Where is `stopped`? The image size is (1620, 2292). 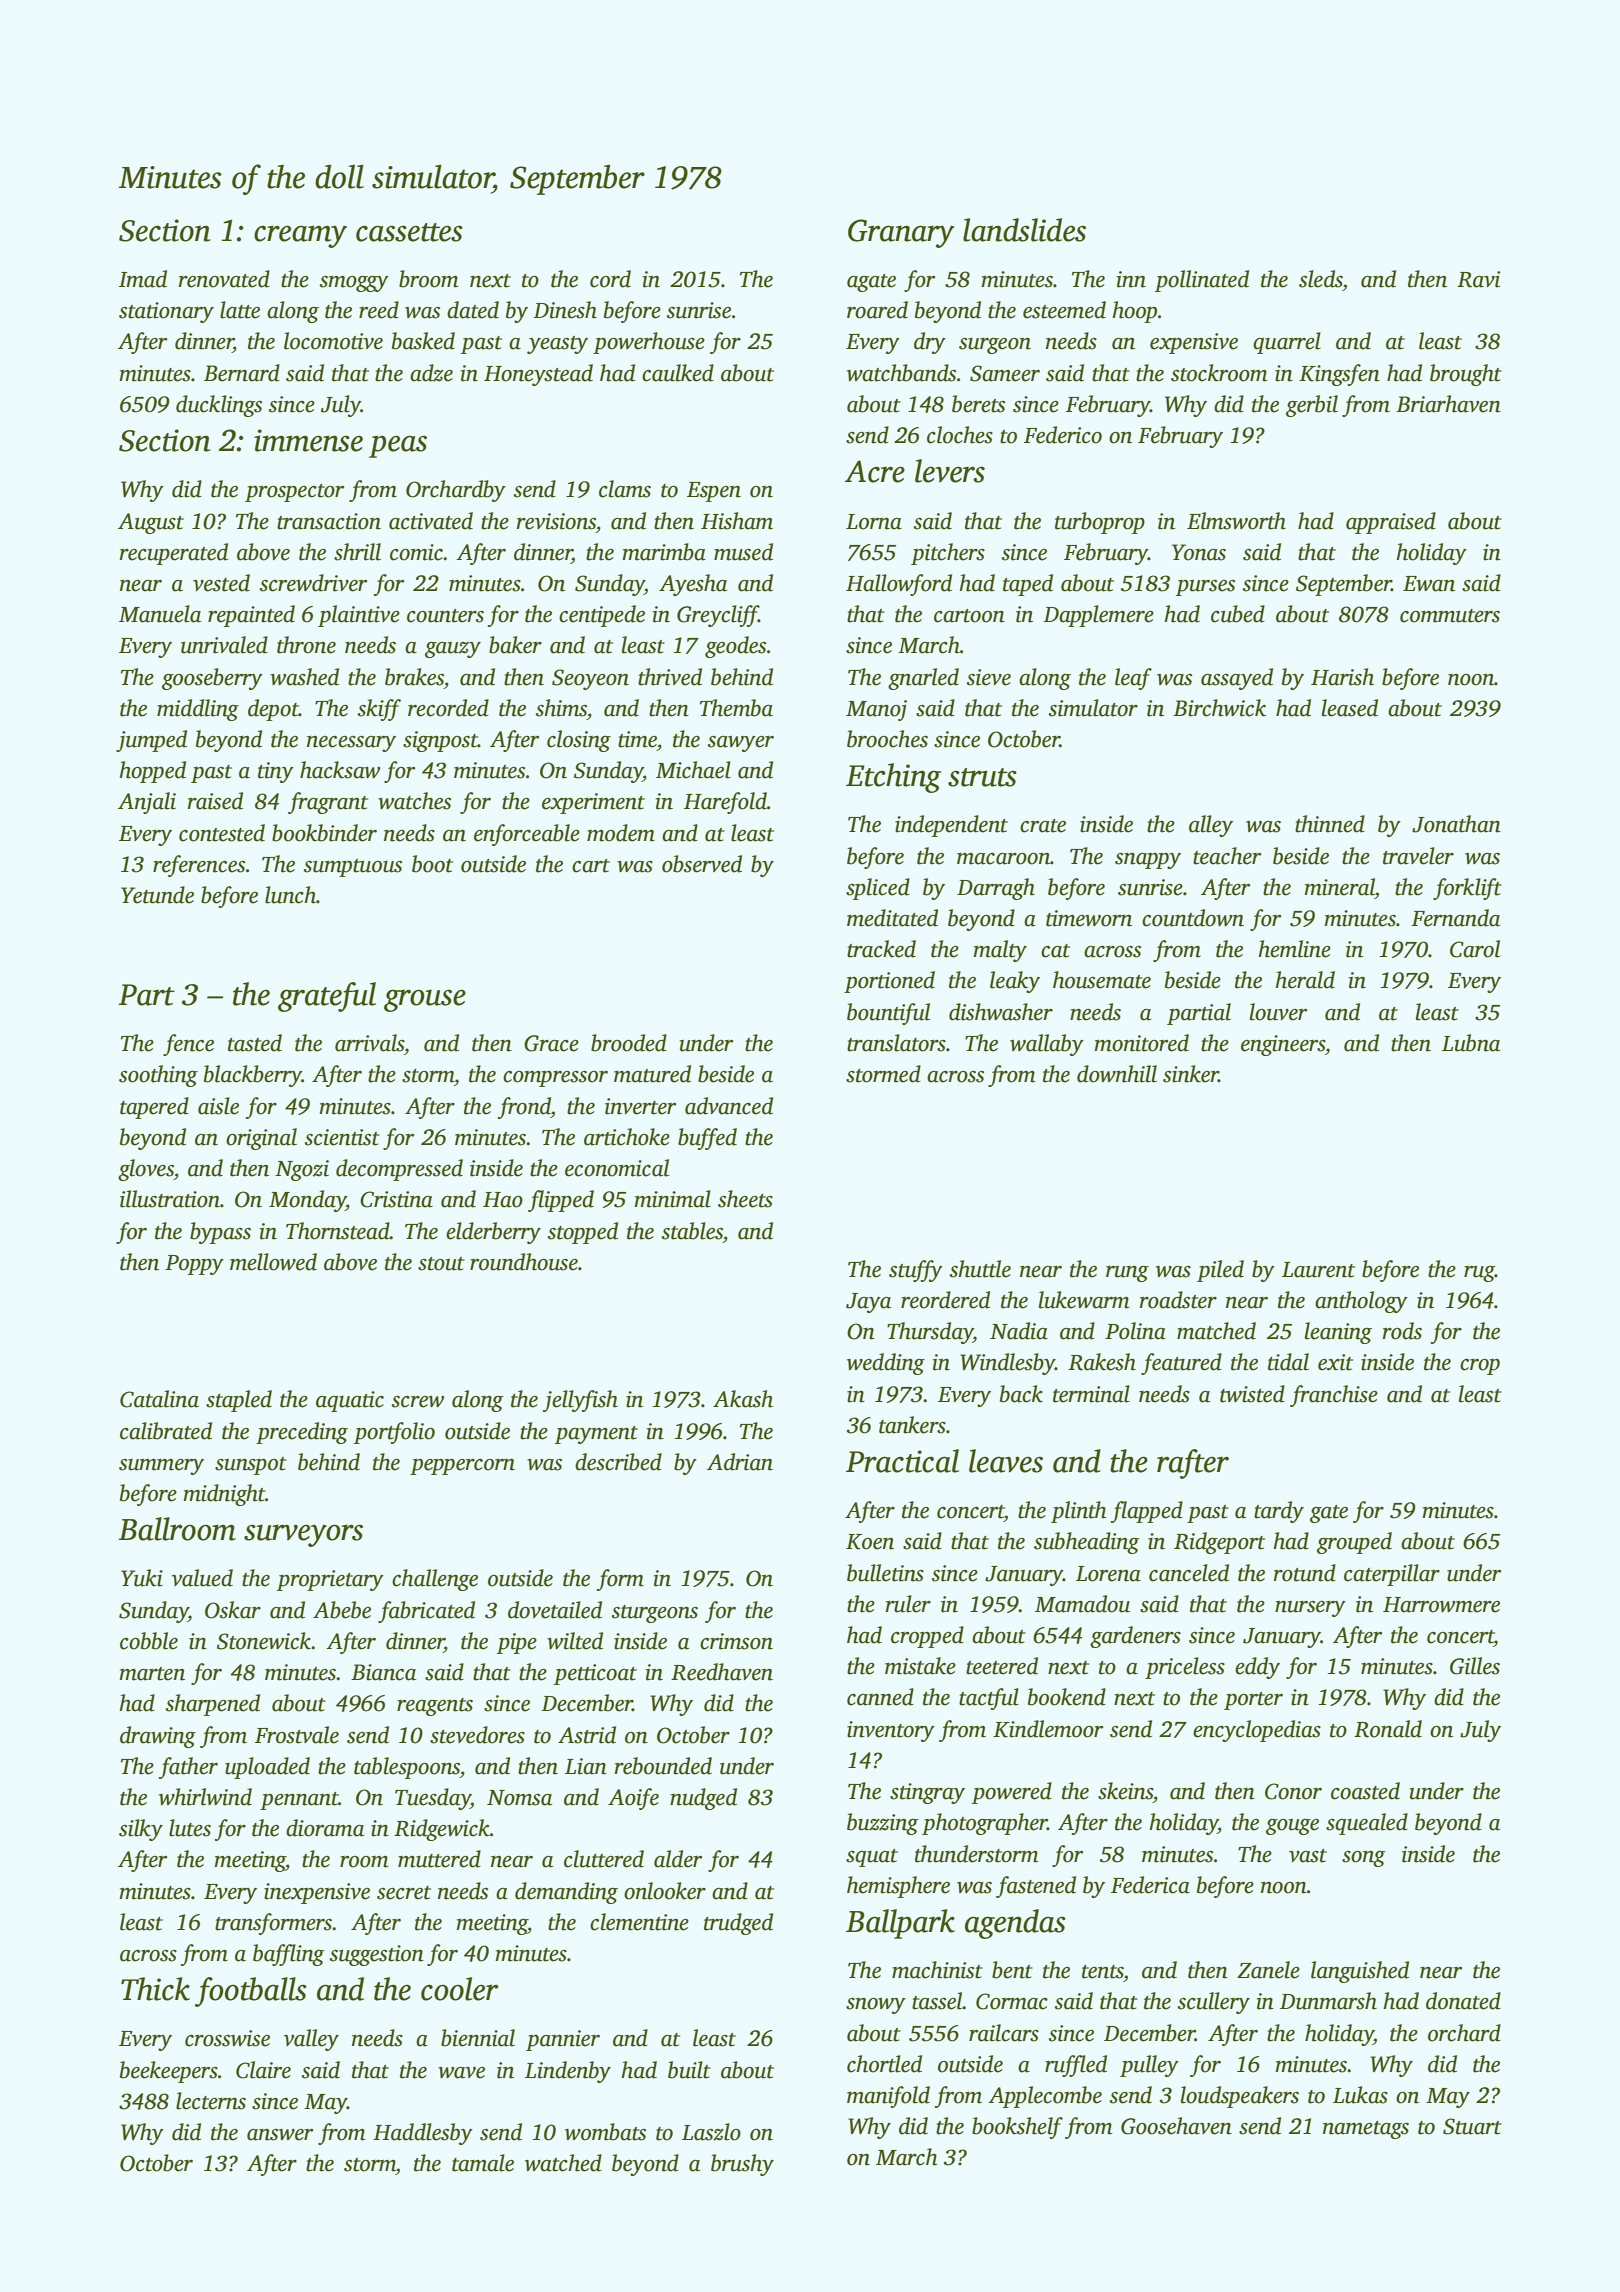 stopped is located at coordinates (583, 1233).
